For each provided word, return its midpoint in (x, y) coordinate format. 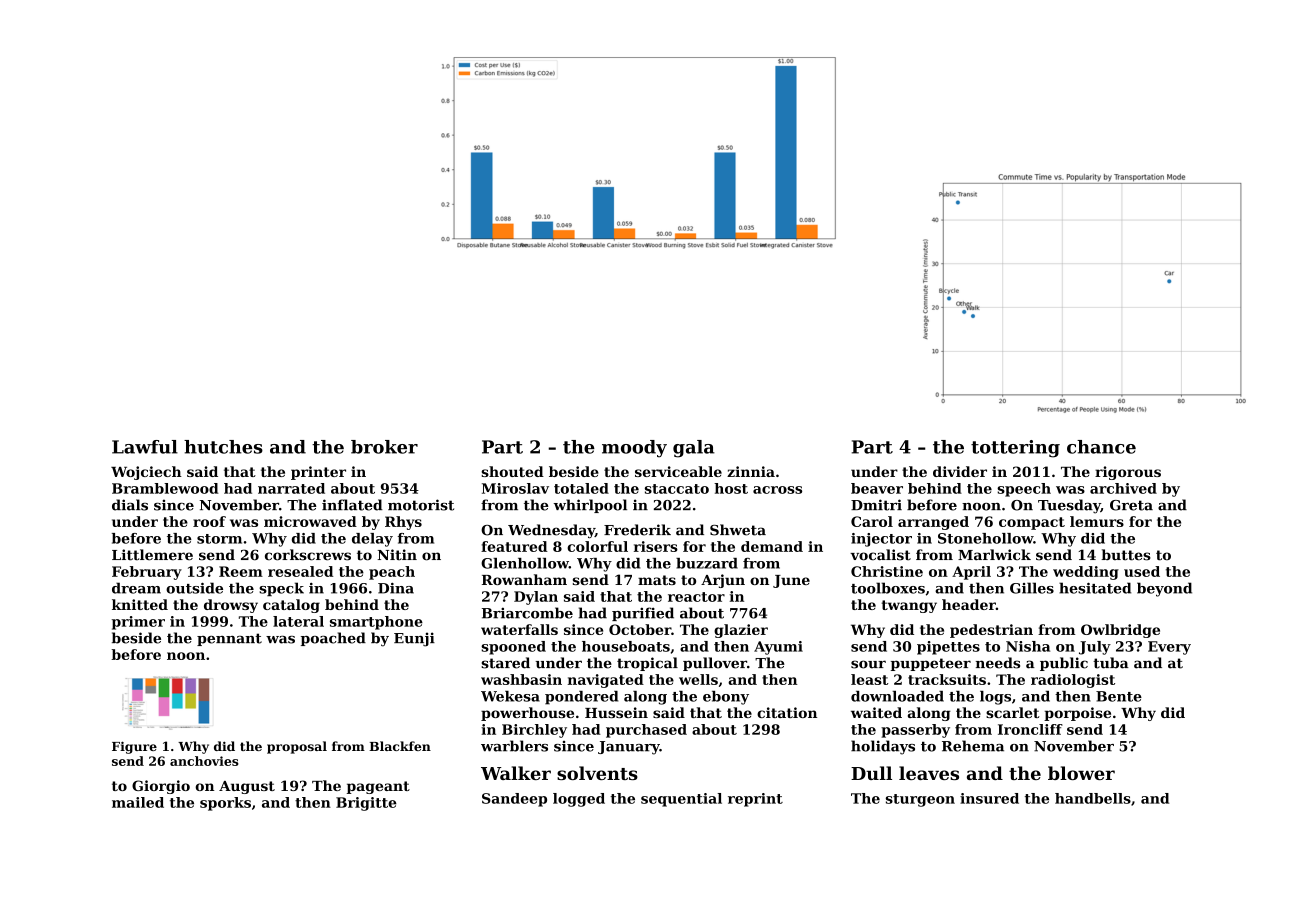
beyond (1164, 589)
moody (634, 449)
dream (136, 588)
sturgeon (920, 800)
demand (772, 546)
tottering (1015, 449)
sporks (225, 804)
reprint (755, 800)
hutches (223, 447)
